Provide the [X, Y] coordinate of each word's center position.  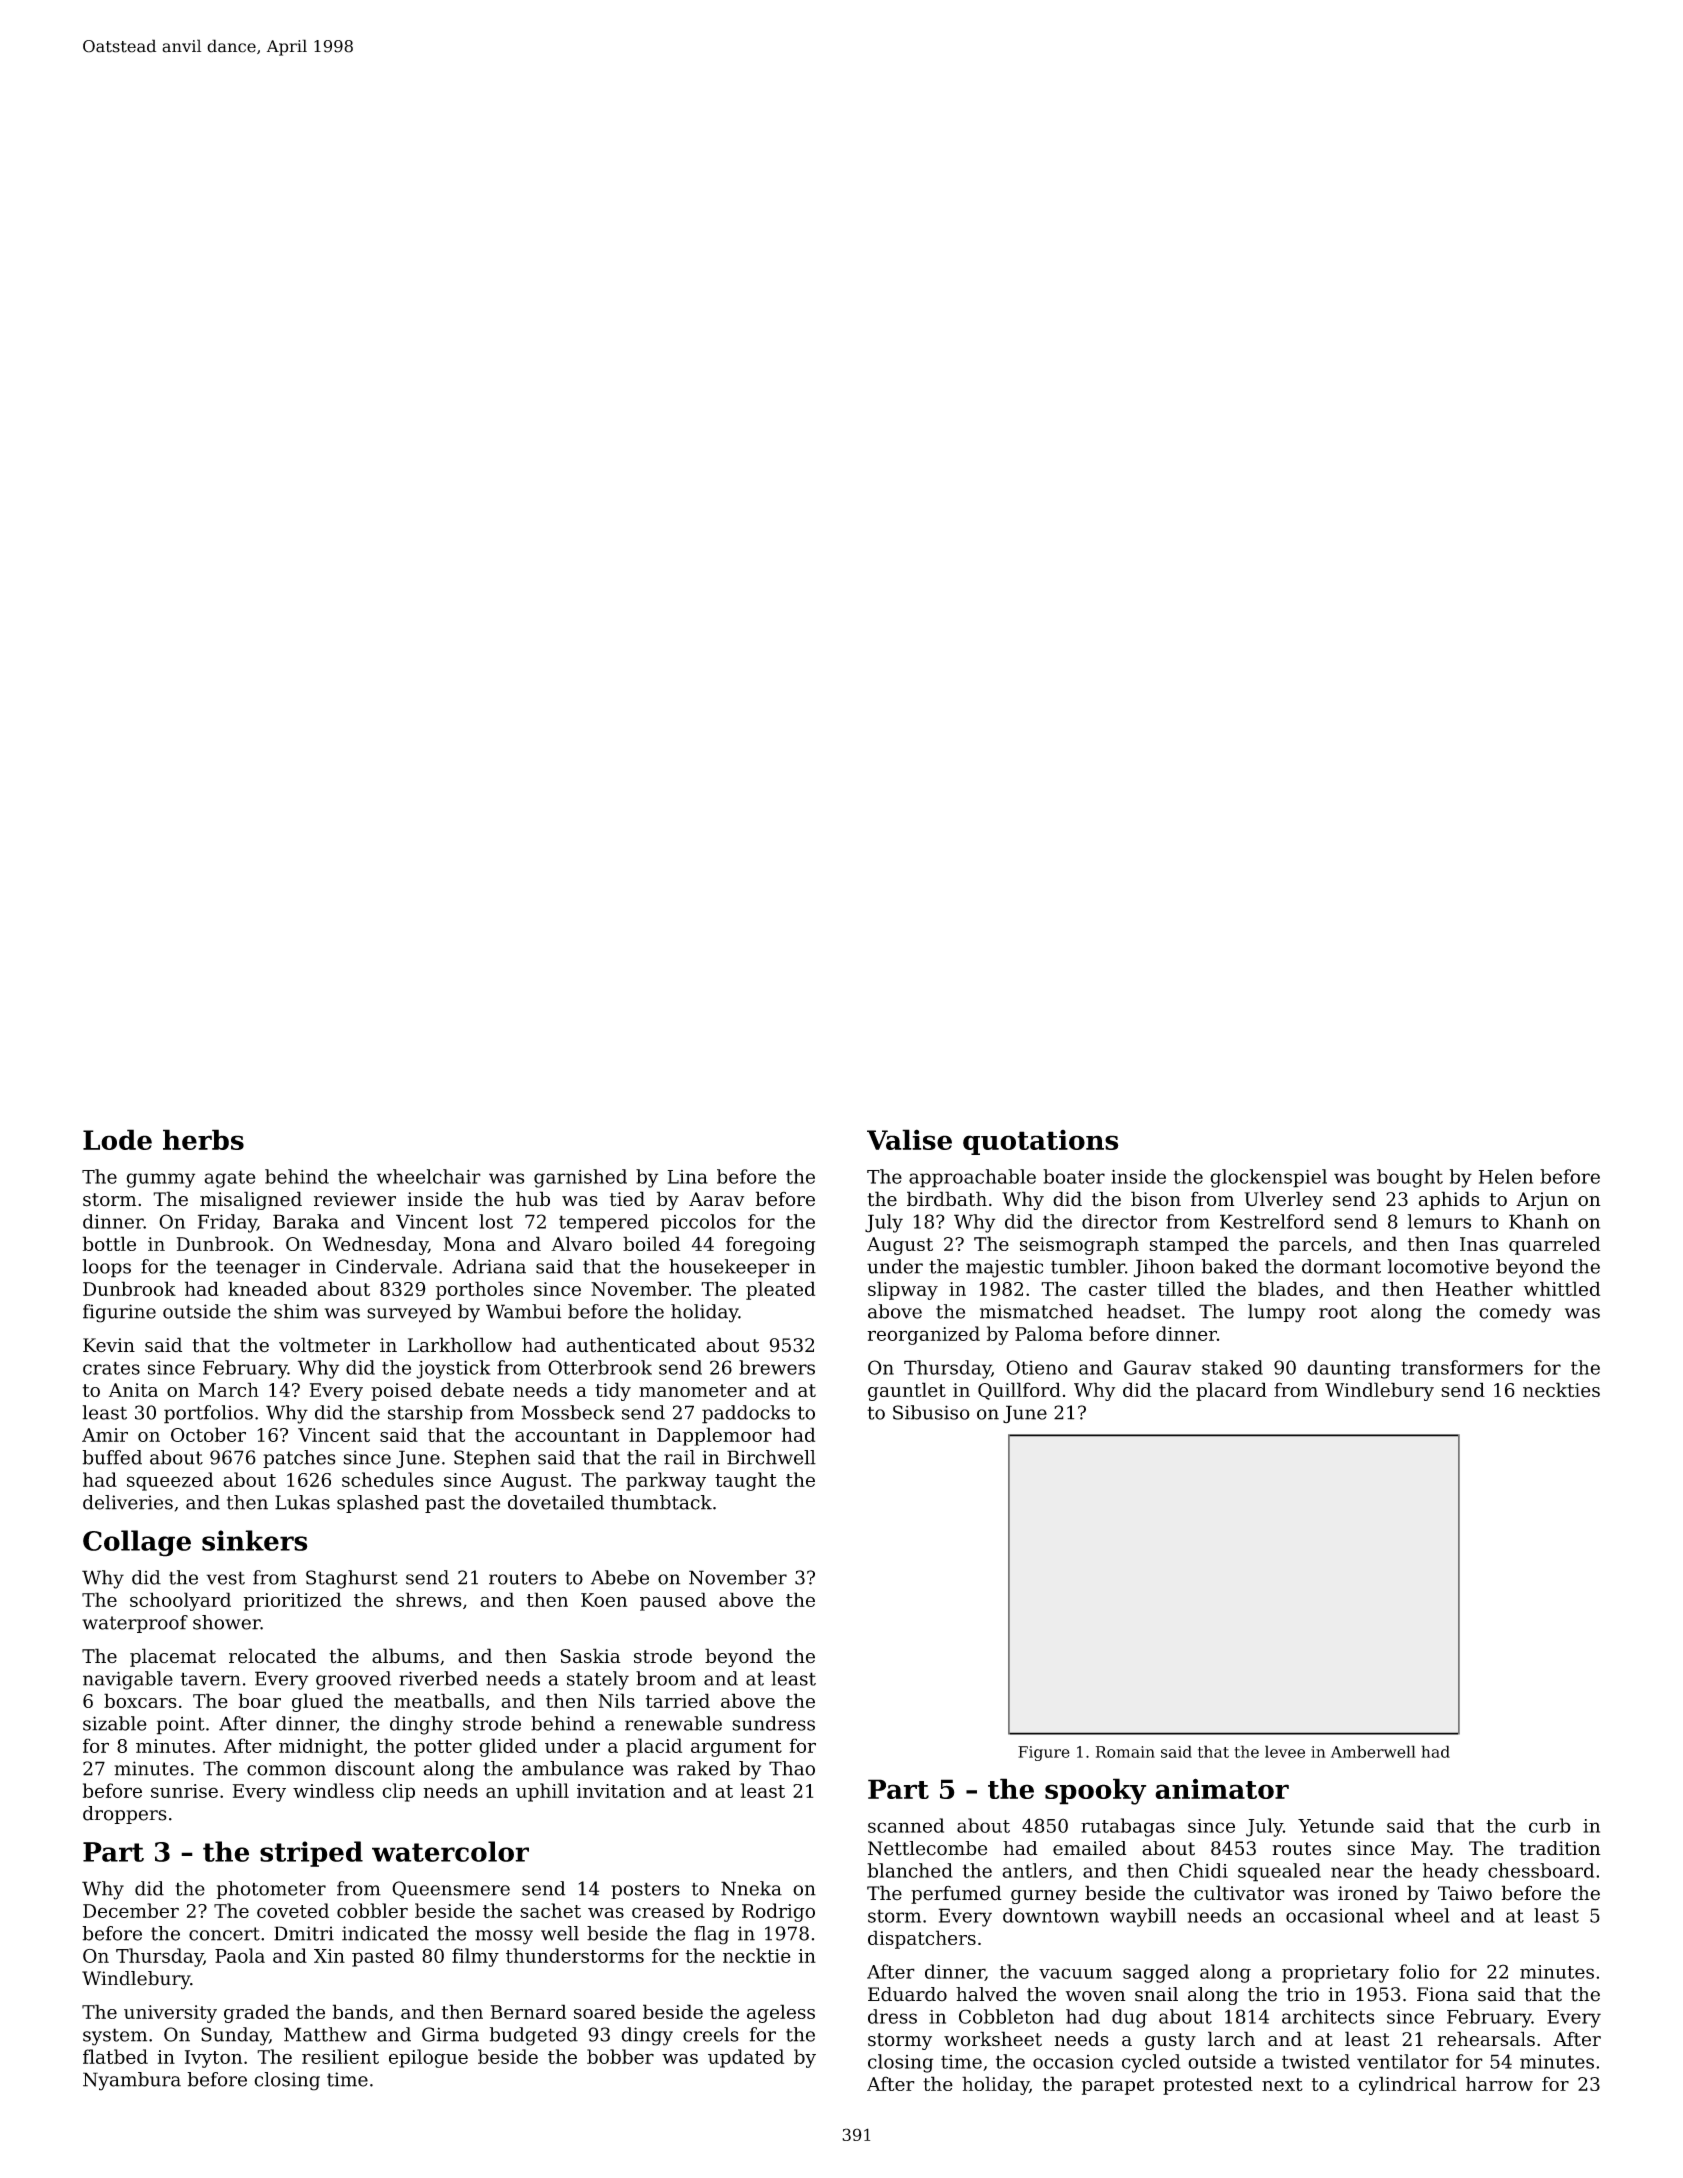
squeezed [170, 1481]
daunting [1349, 1369]
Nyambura [132, 2081]
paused [673, 1601]
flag [711, 1935]
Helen [1506, 1176]
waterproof [135, 1624]
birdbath [947, 1199]
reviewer [355, 1199]
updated [746, 2058]
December [131, 1910]
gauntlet [907, 1391]
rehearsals [1486, 2039]
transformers [1462, 1367]
